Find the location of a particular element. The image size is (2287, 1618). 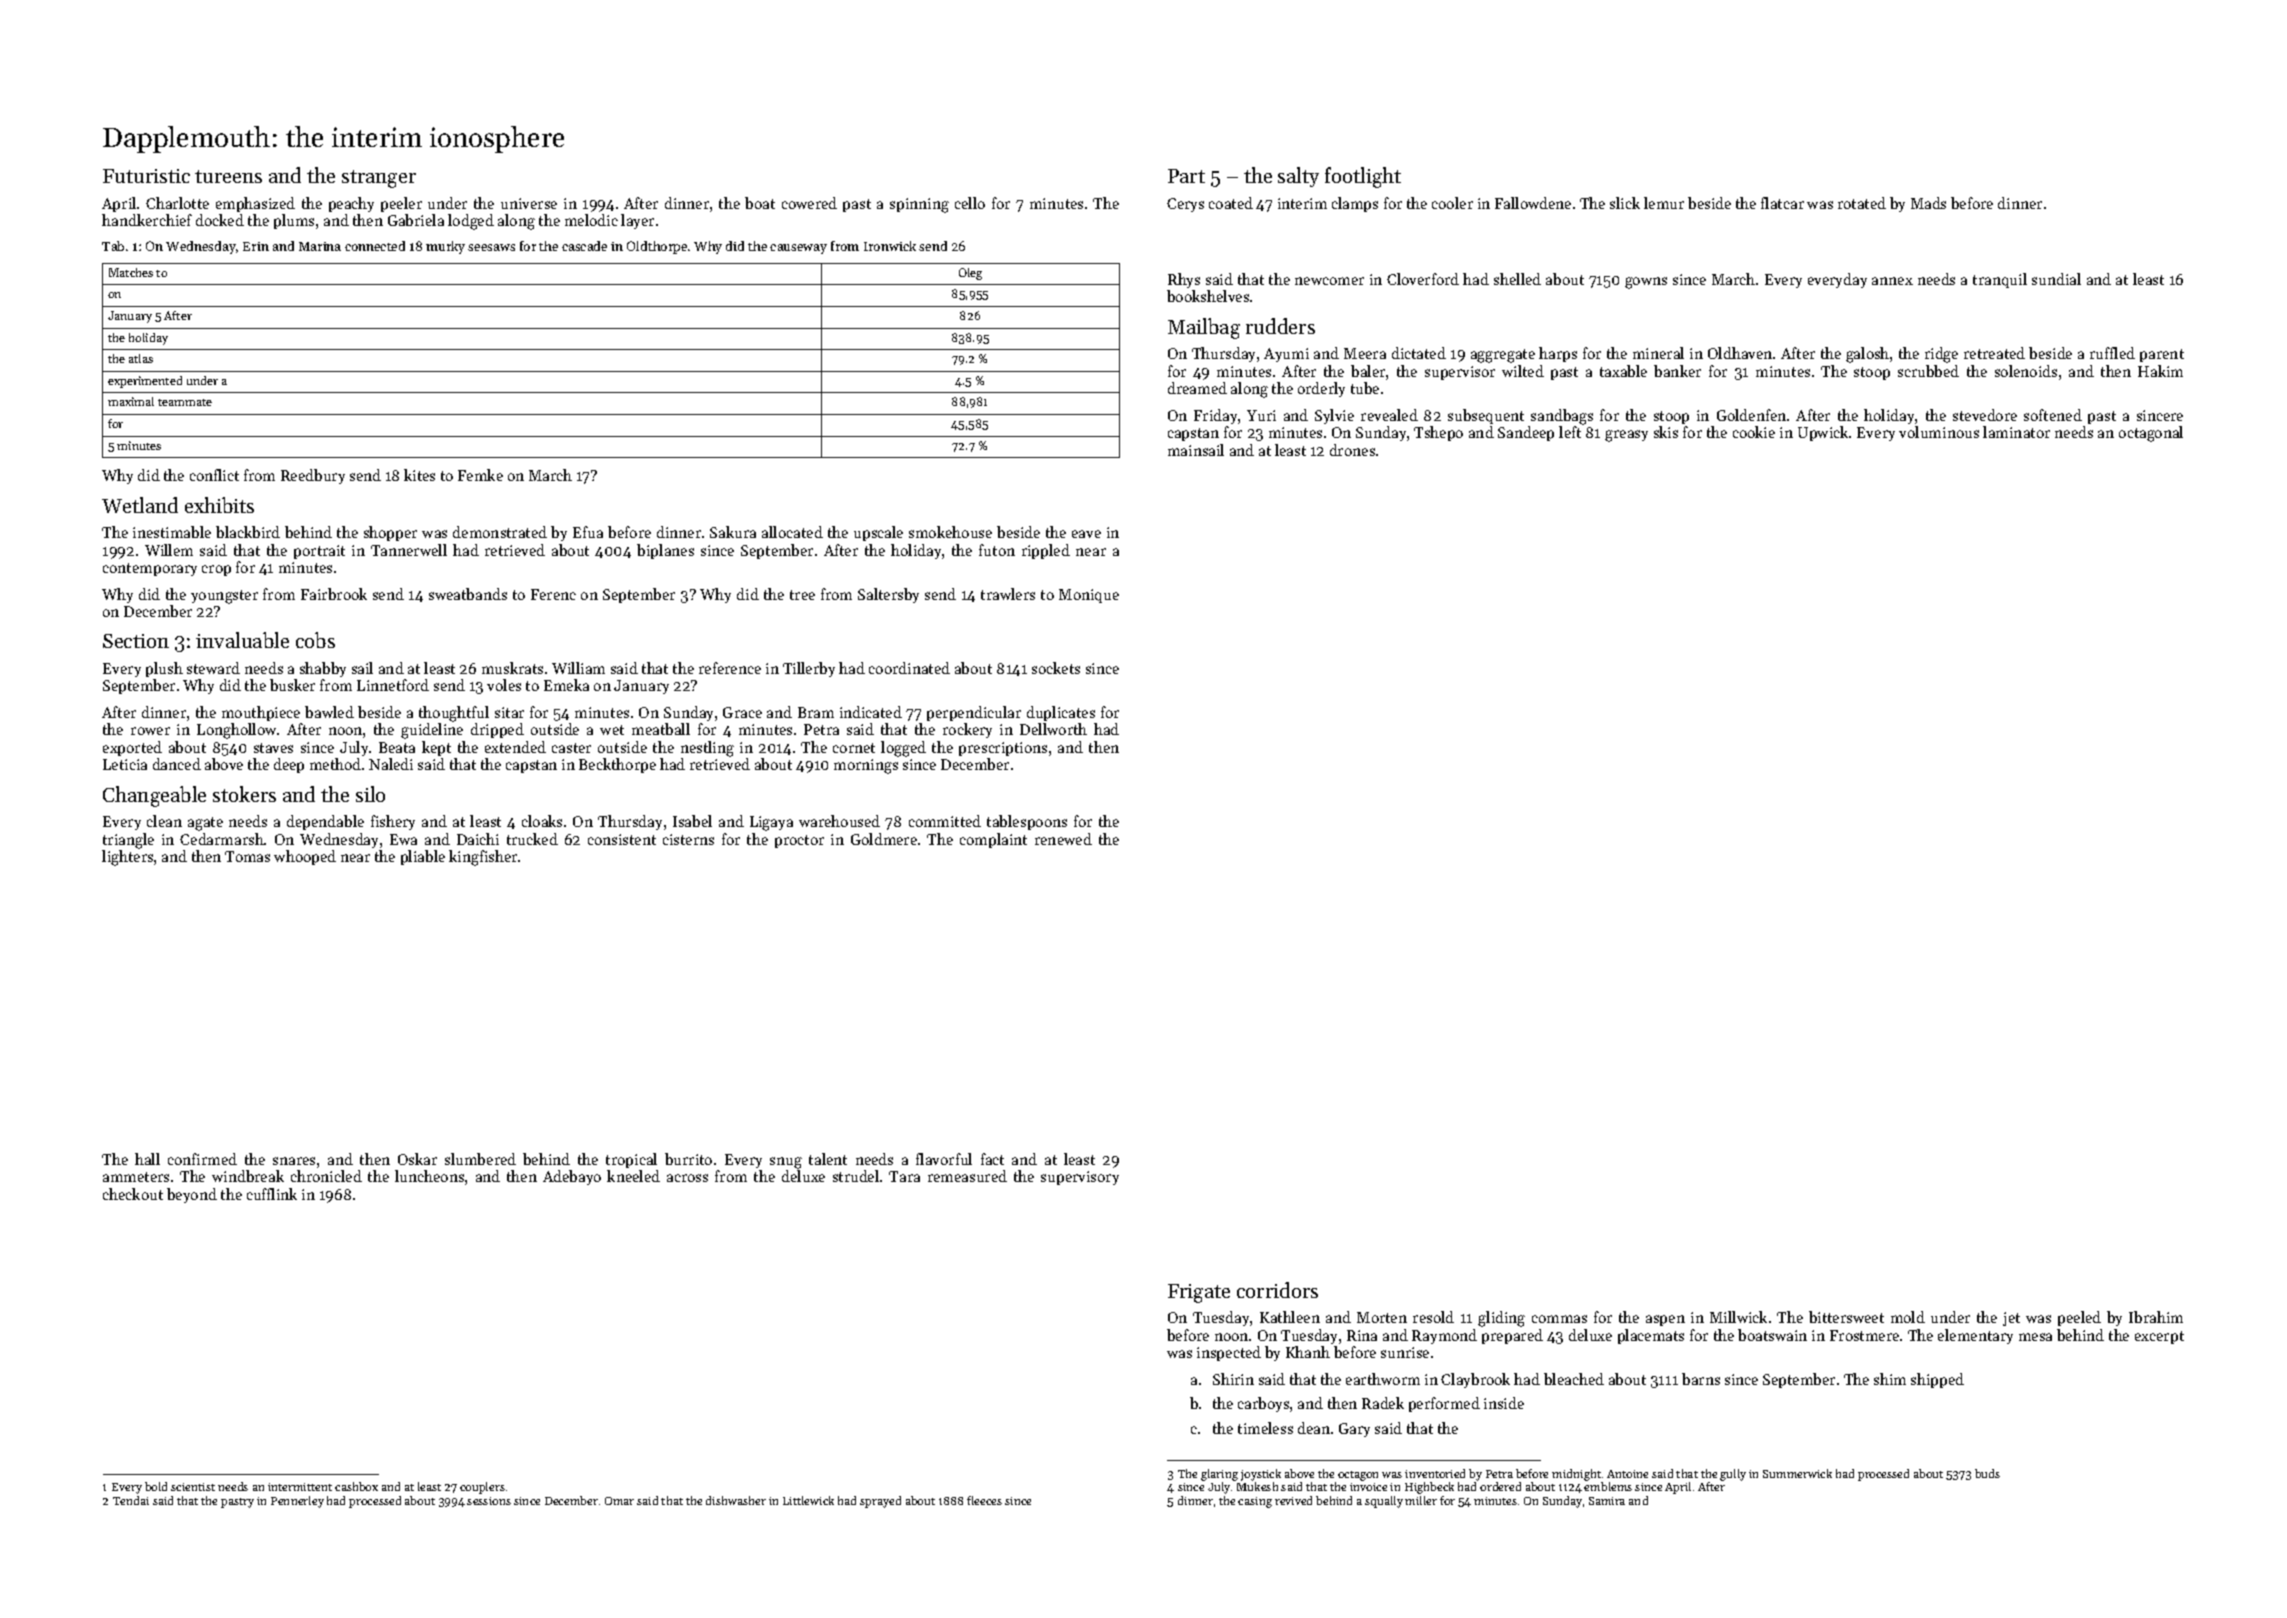

fact is located at coordinates (992, 1159).
